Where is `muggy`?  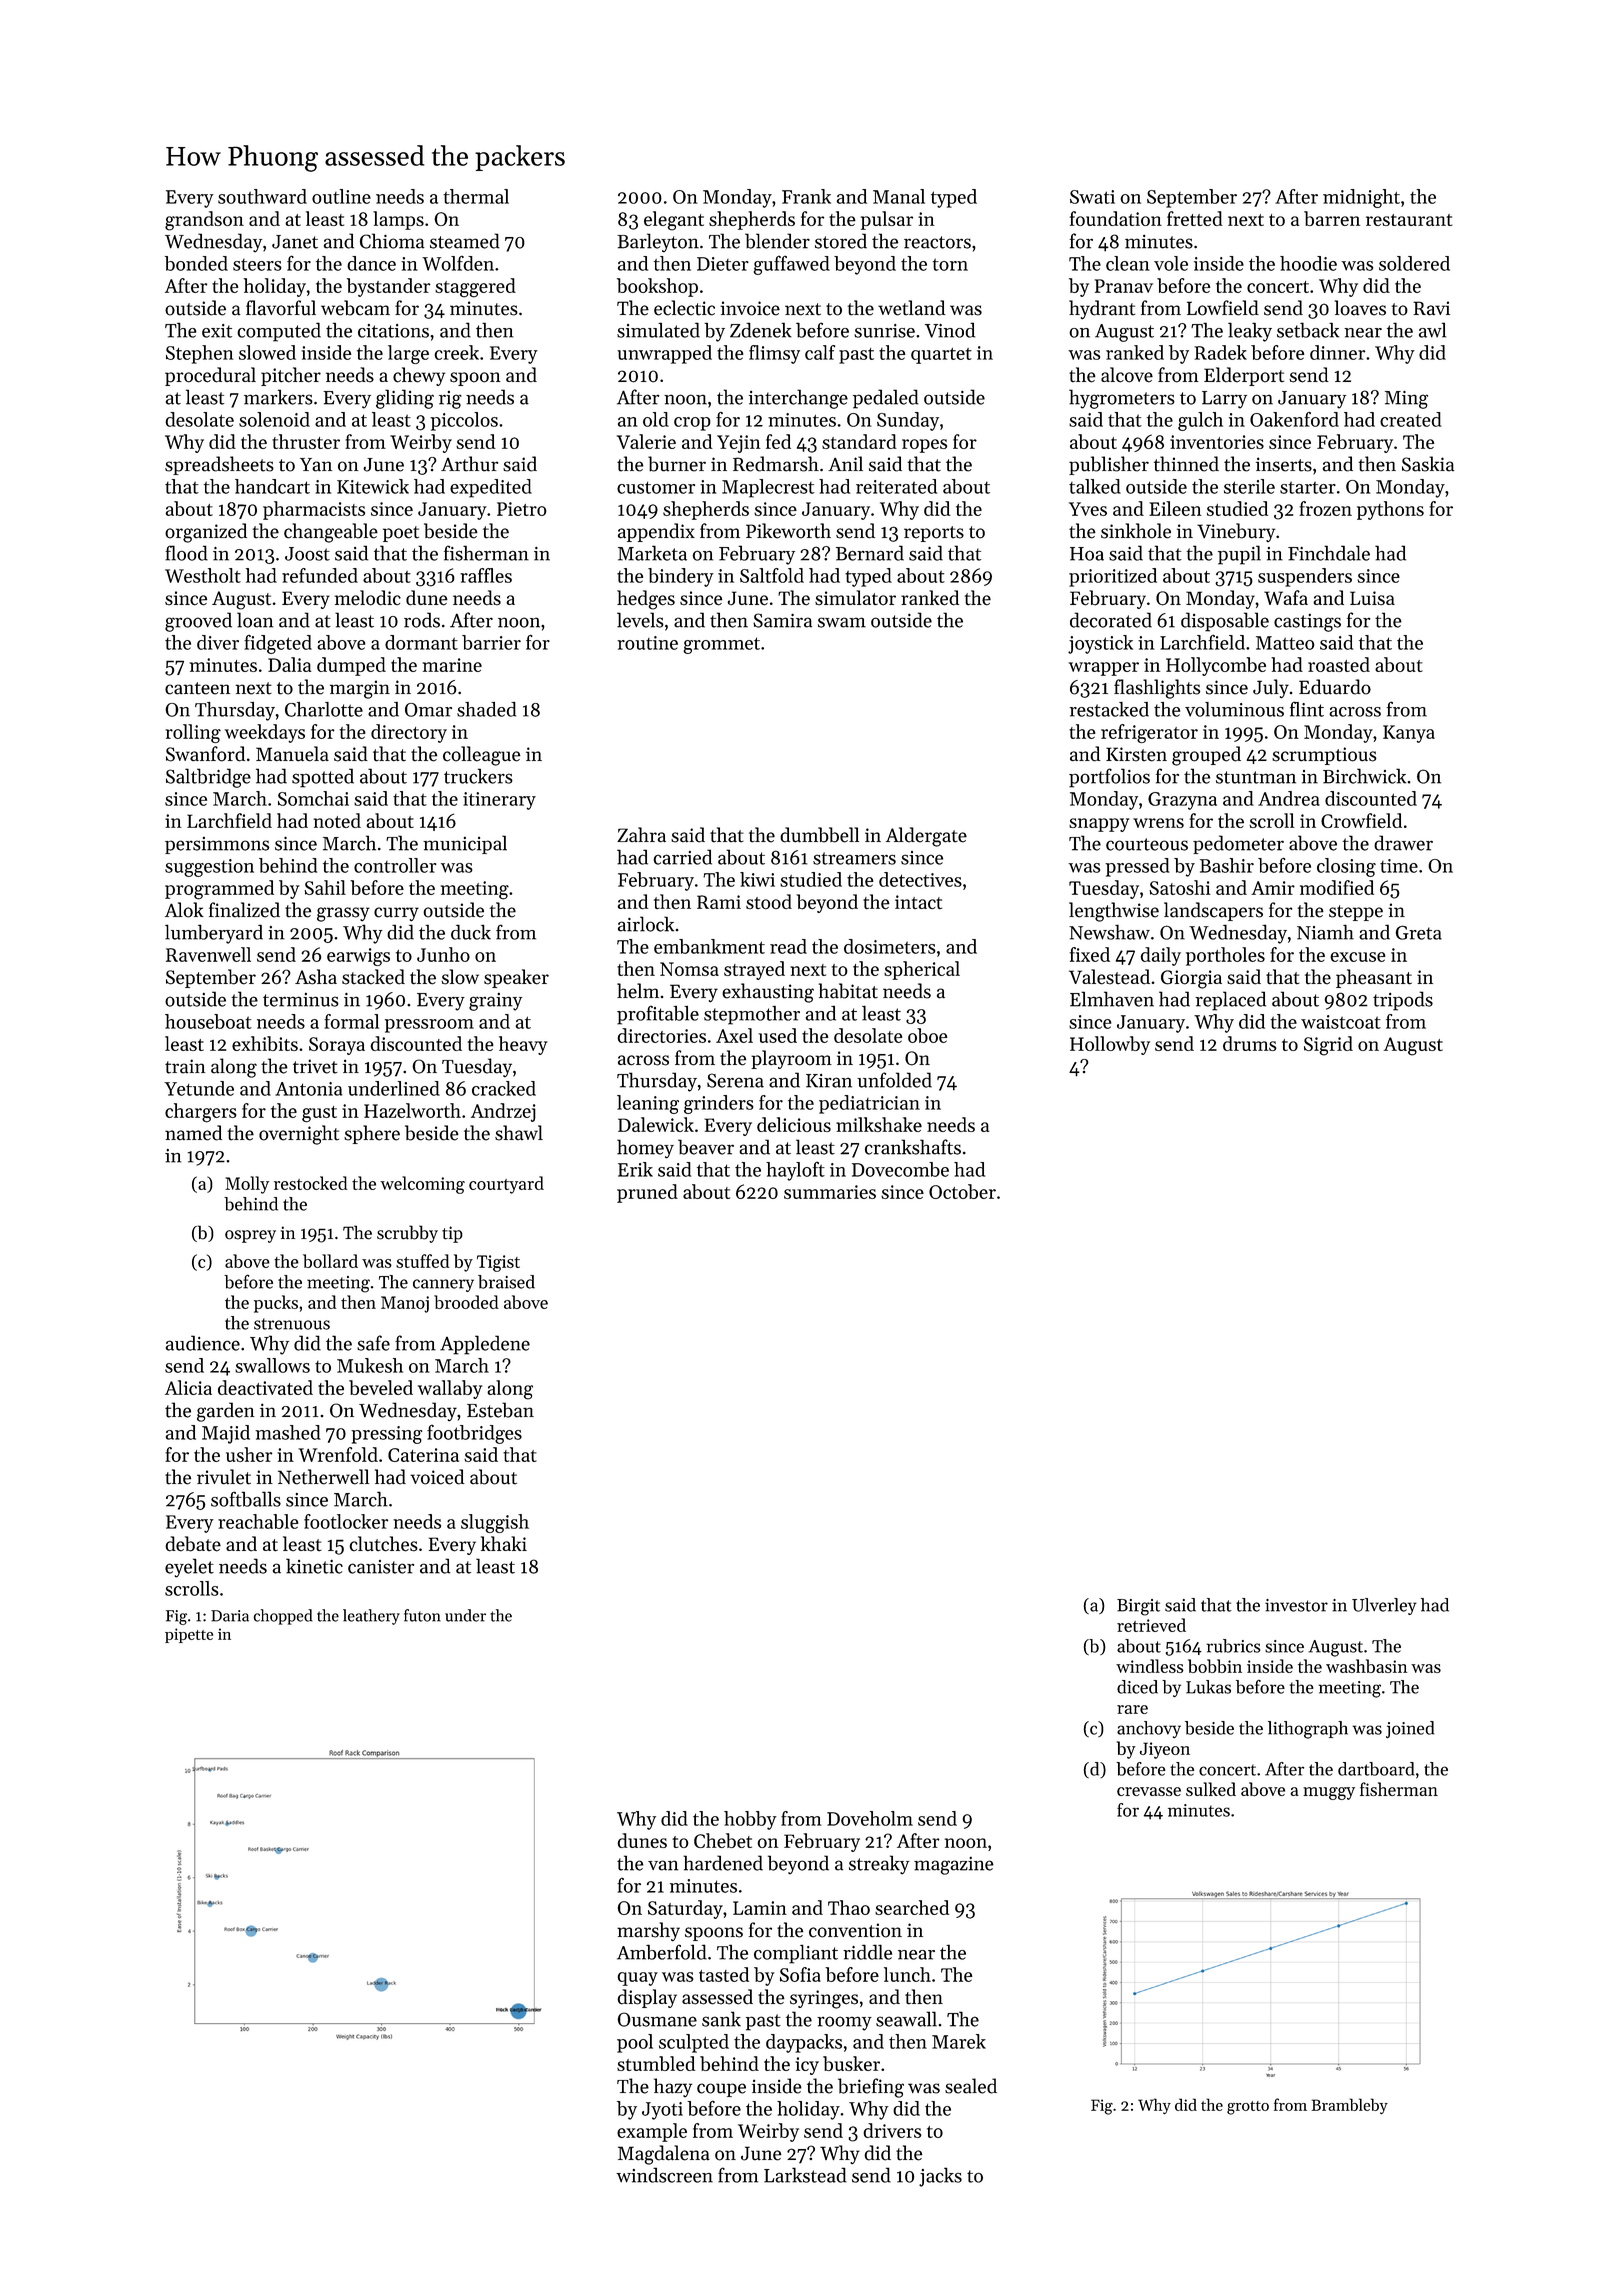
muggy is located at coordinates (1329, 1793).
